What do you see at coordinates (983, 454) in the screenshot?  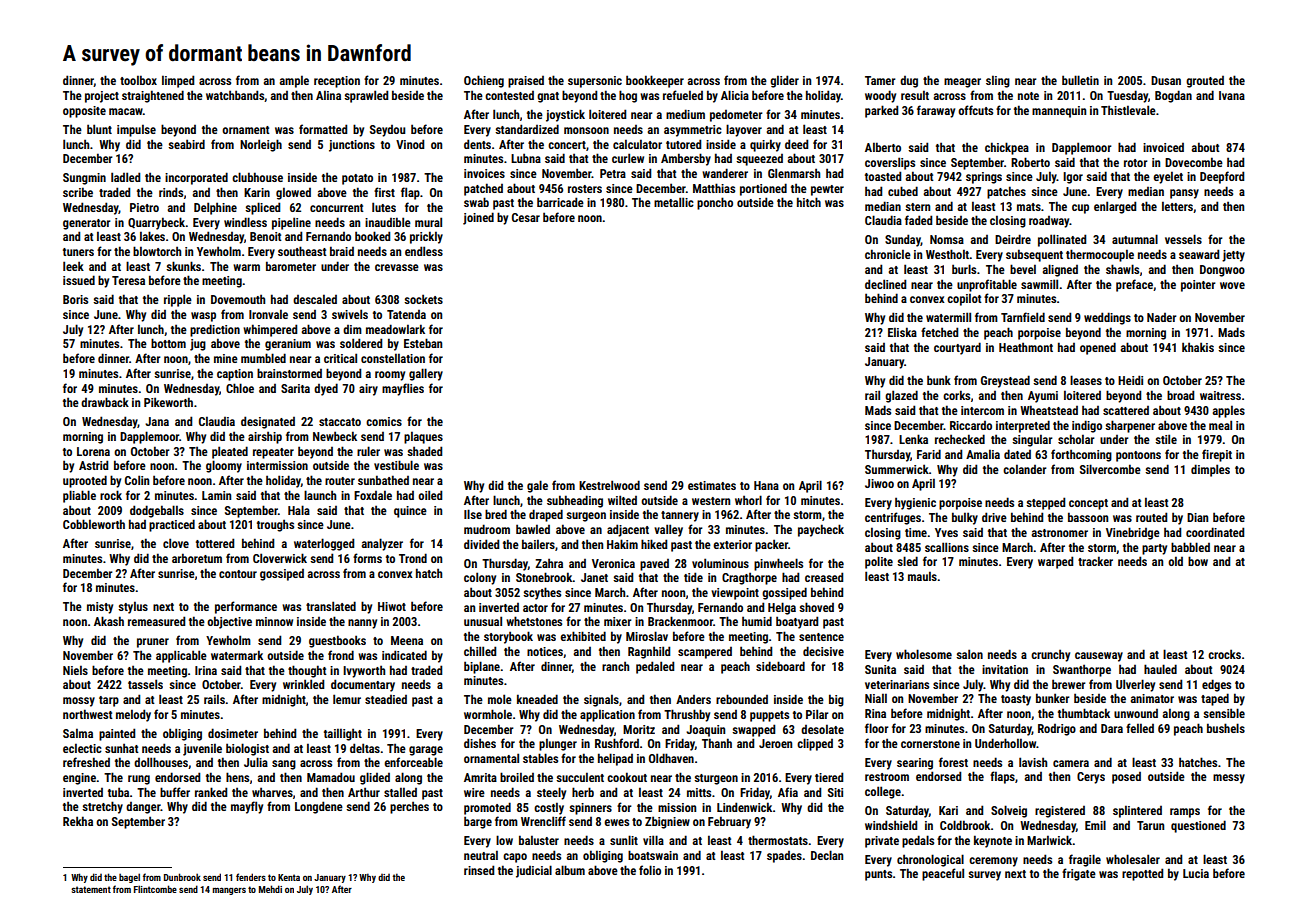 I see `Amalia` at bounding box center [983, 454].
